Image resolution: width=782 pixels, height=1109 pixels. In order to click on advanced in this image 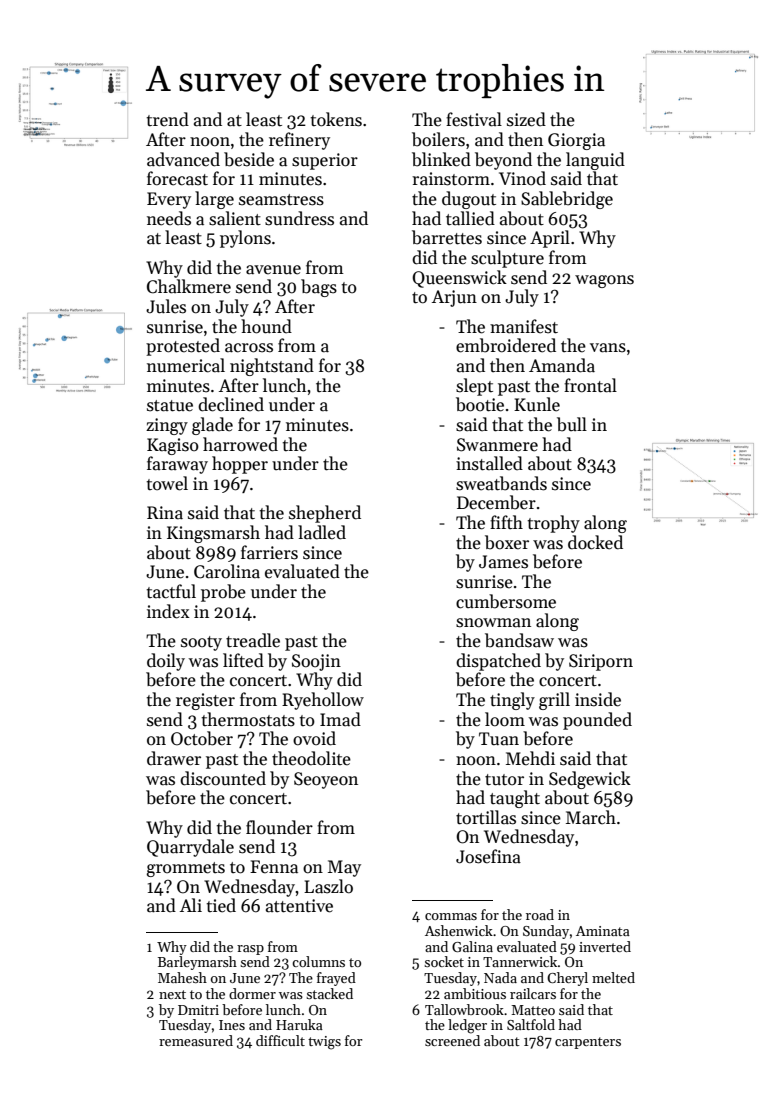, I will do `click(183, 159)`.
